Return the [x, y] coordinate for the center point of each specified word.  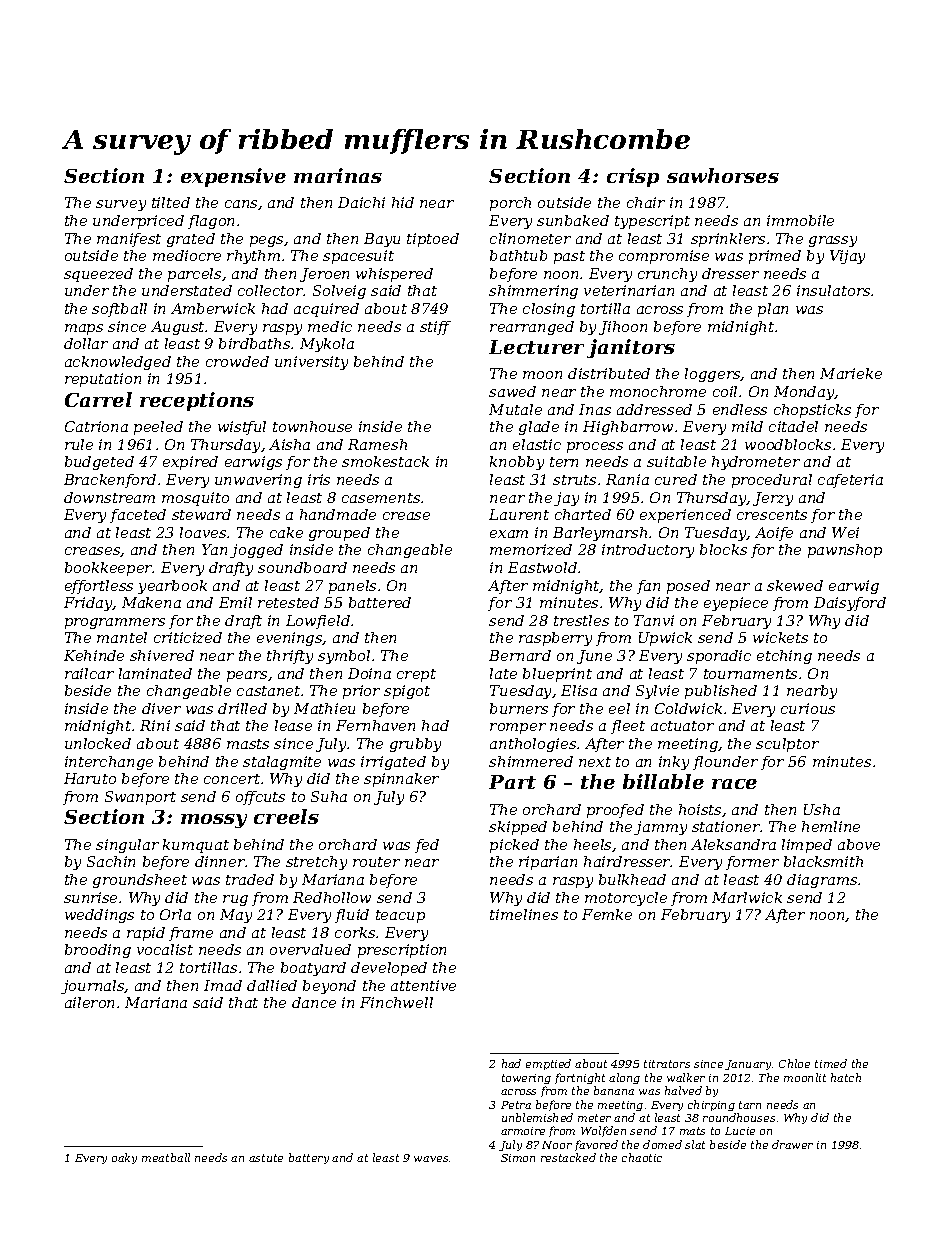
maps [84, 329]
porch [510, 204]
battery [309, 1158]
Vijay [847, 257]
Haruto [90, 778]
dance [314, 1002]
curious [808, 708]
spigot [407, 692]
